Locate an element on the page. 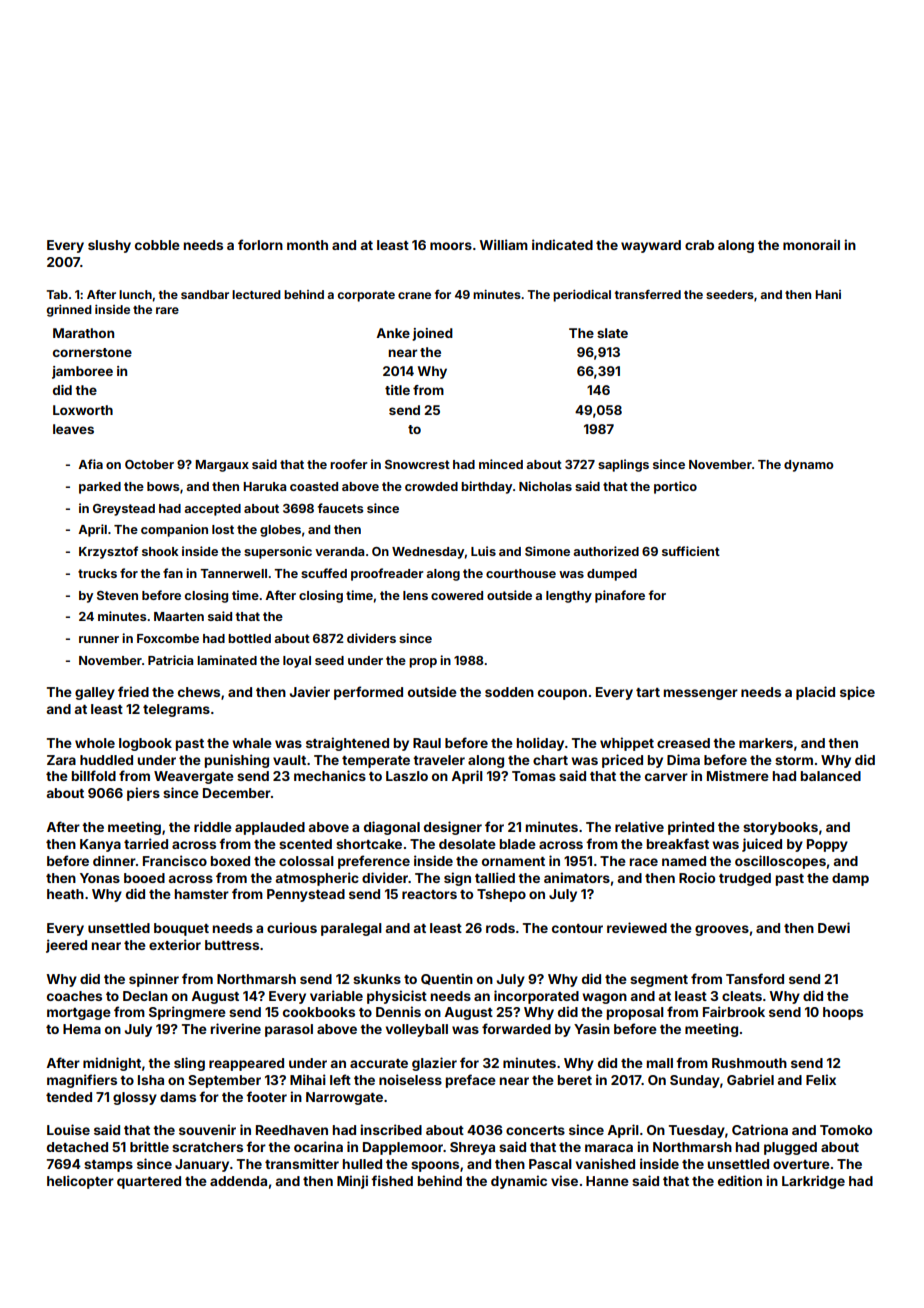 The image size is (924, 1308). Tab is located at coordinates (57, 294).
